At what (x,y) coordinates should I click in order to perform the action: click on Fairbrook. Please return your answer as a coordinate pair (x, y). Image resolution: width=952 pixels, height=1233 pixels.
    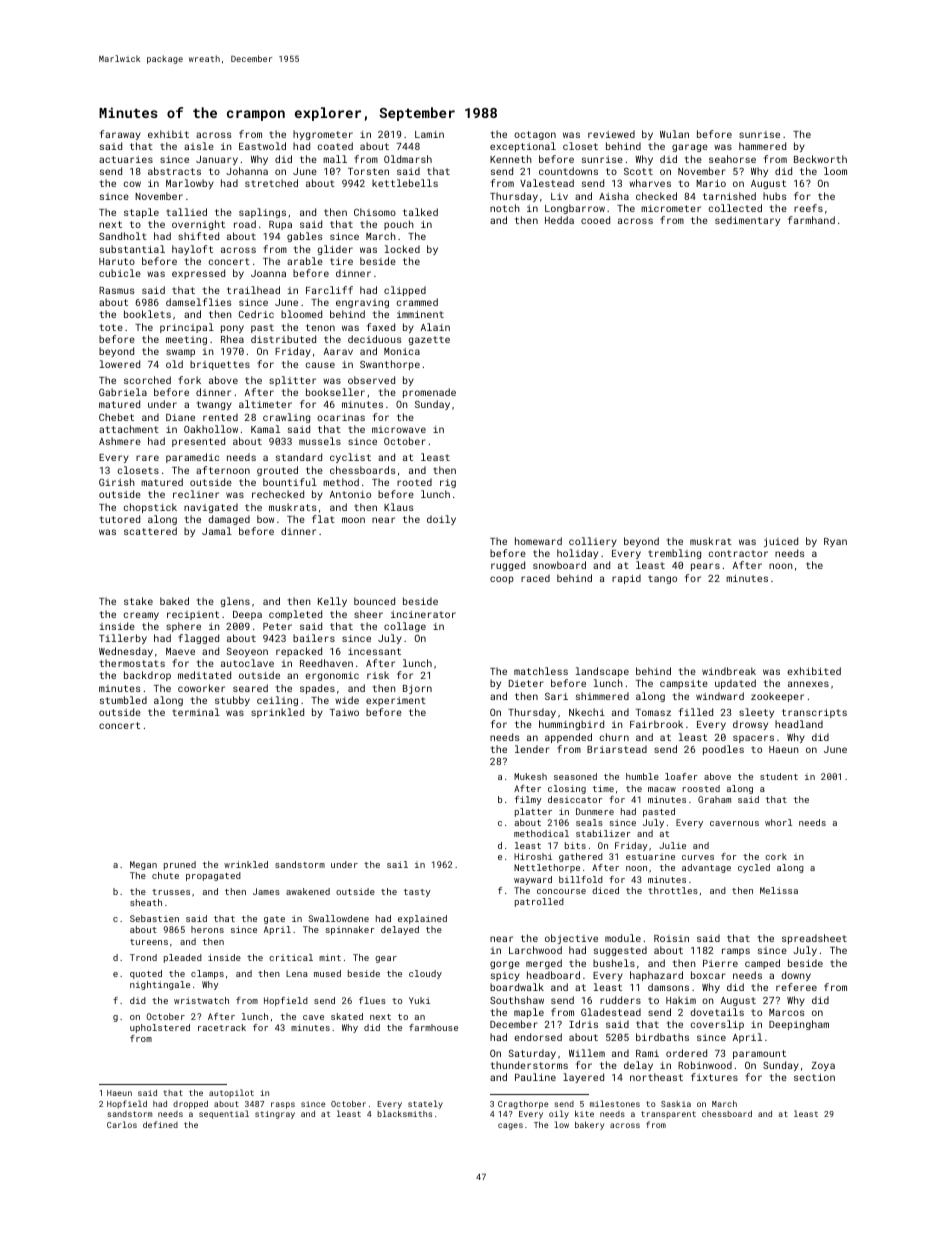
    Looking at the image, I should click on (656, 724).
